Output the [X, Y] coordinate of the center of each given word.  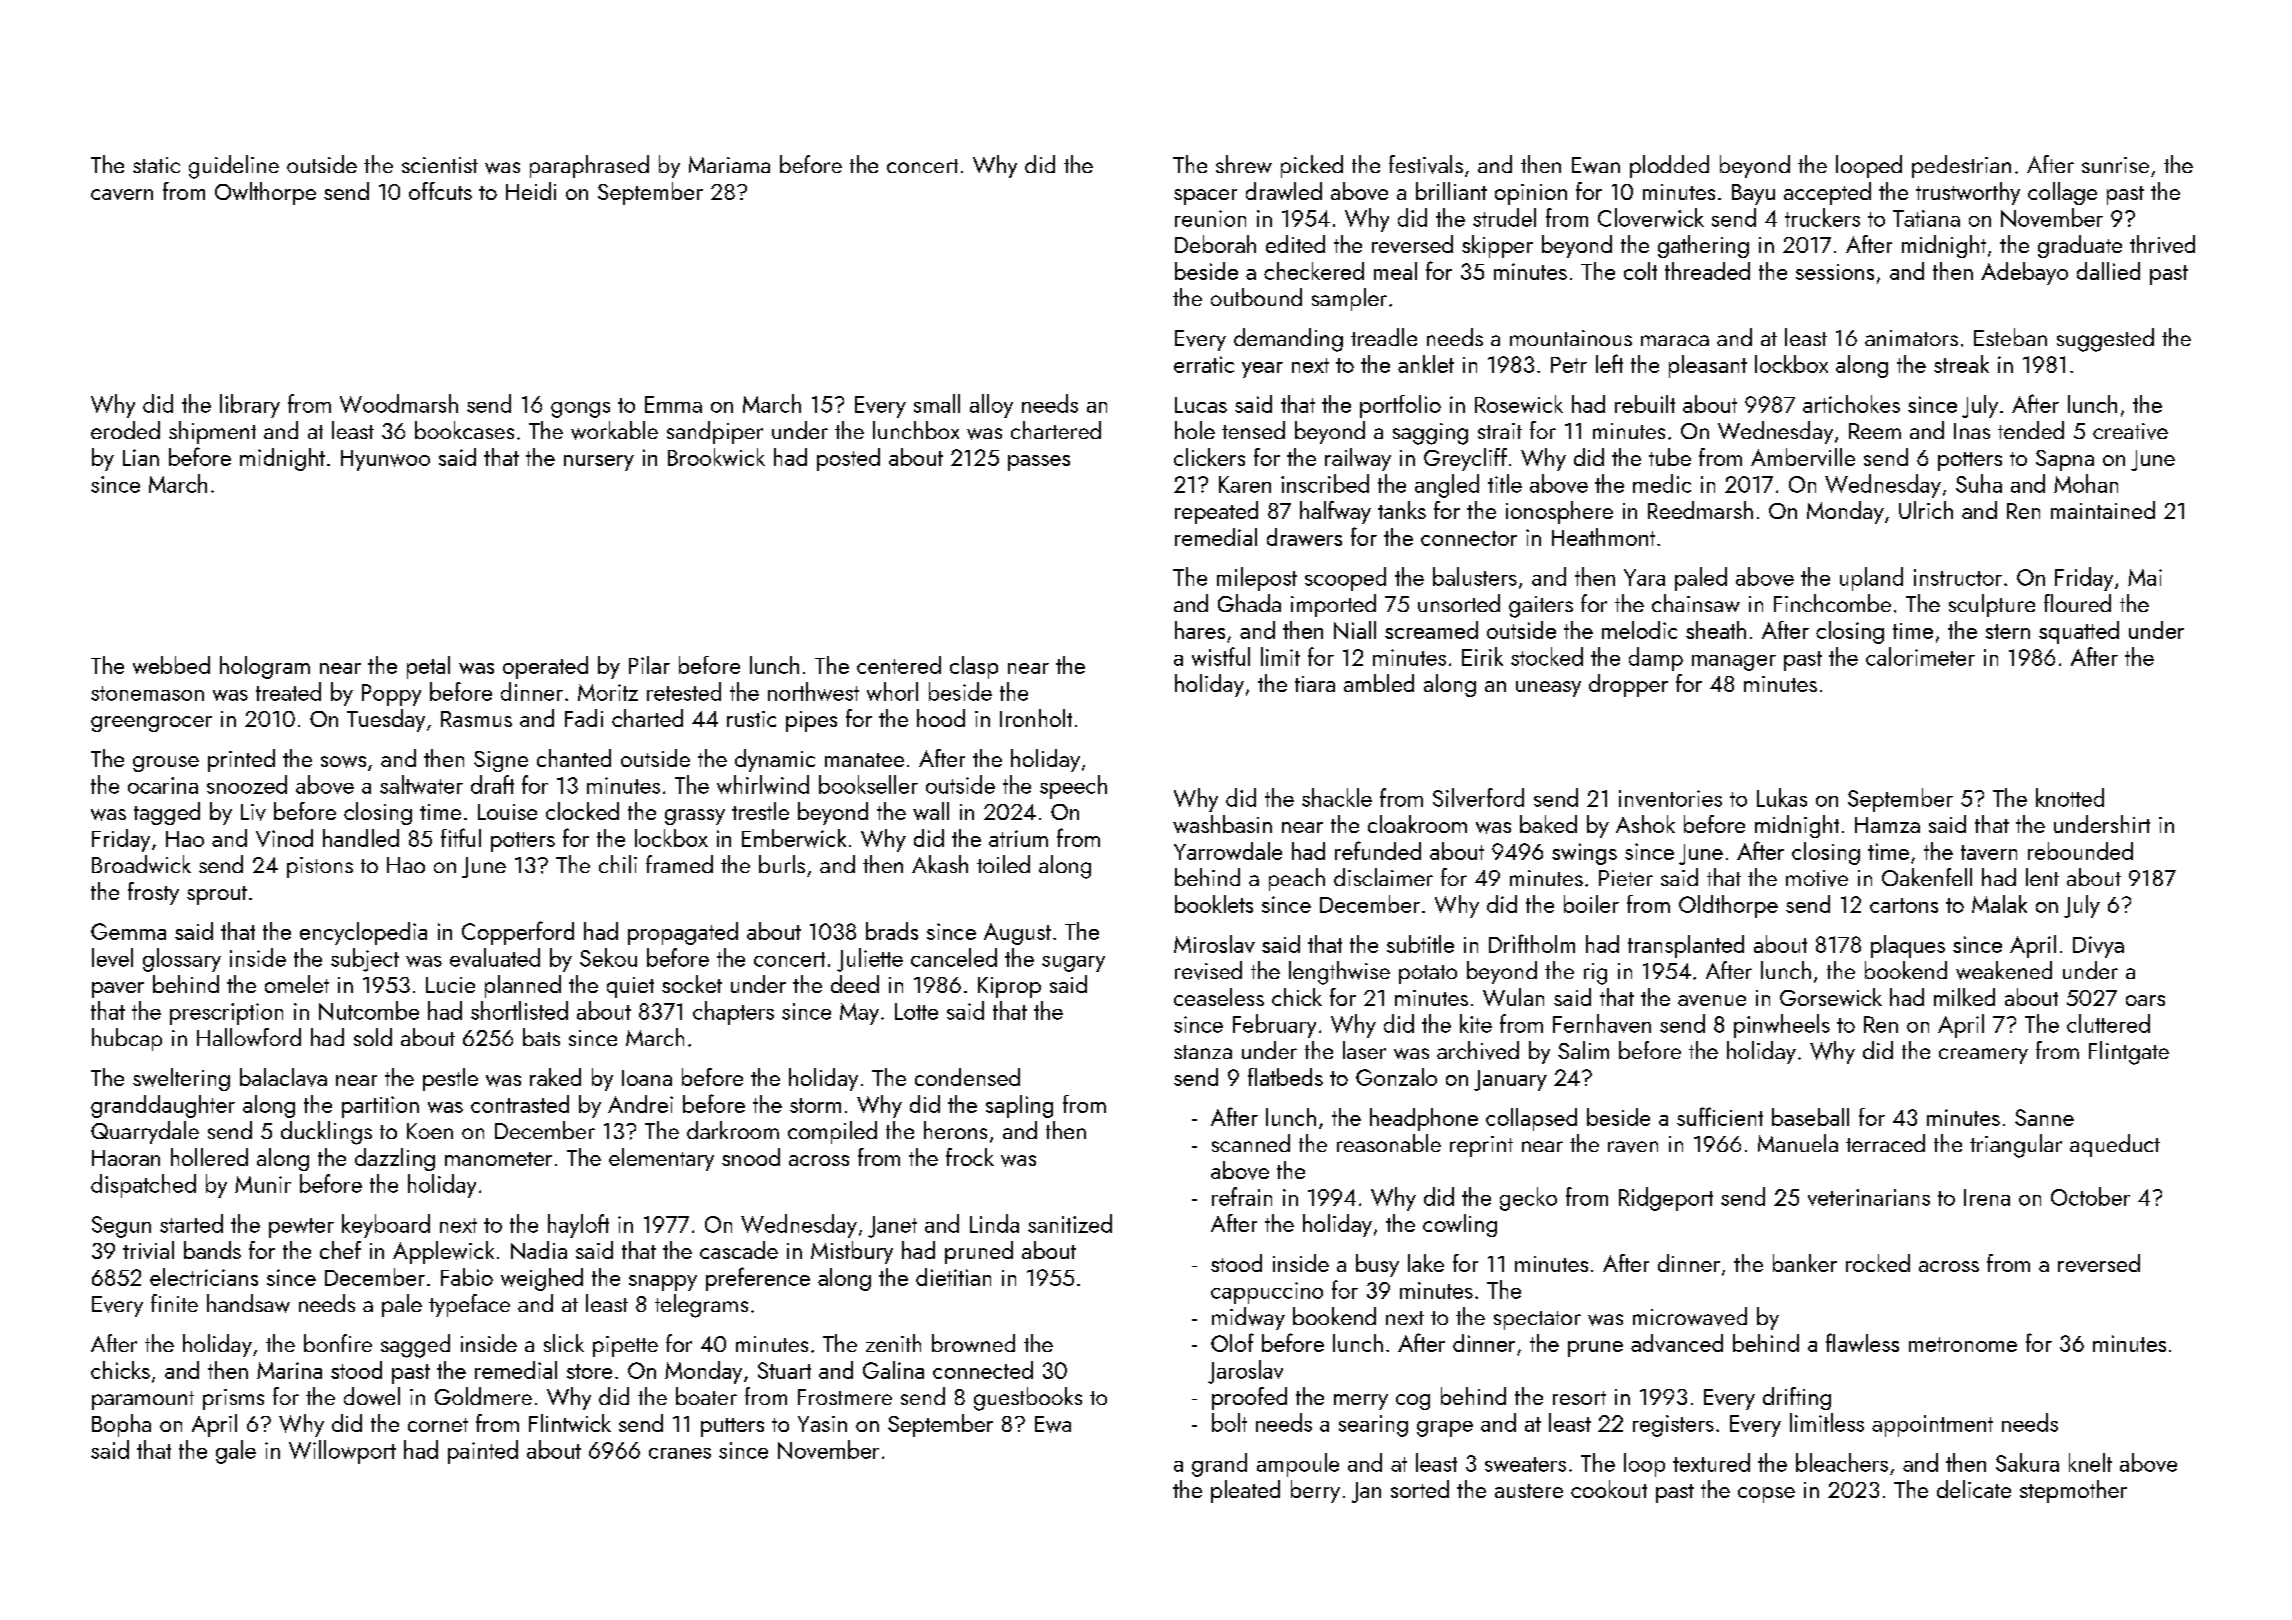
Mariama [729, 164]
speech [1073, 787]
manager [1734, 663]
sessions [1835, 272]
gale [236, 1452]
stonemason [147, 693]
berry [1315, 1491]
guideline [234, 167]
